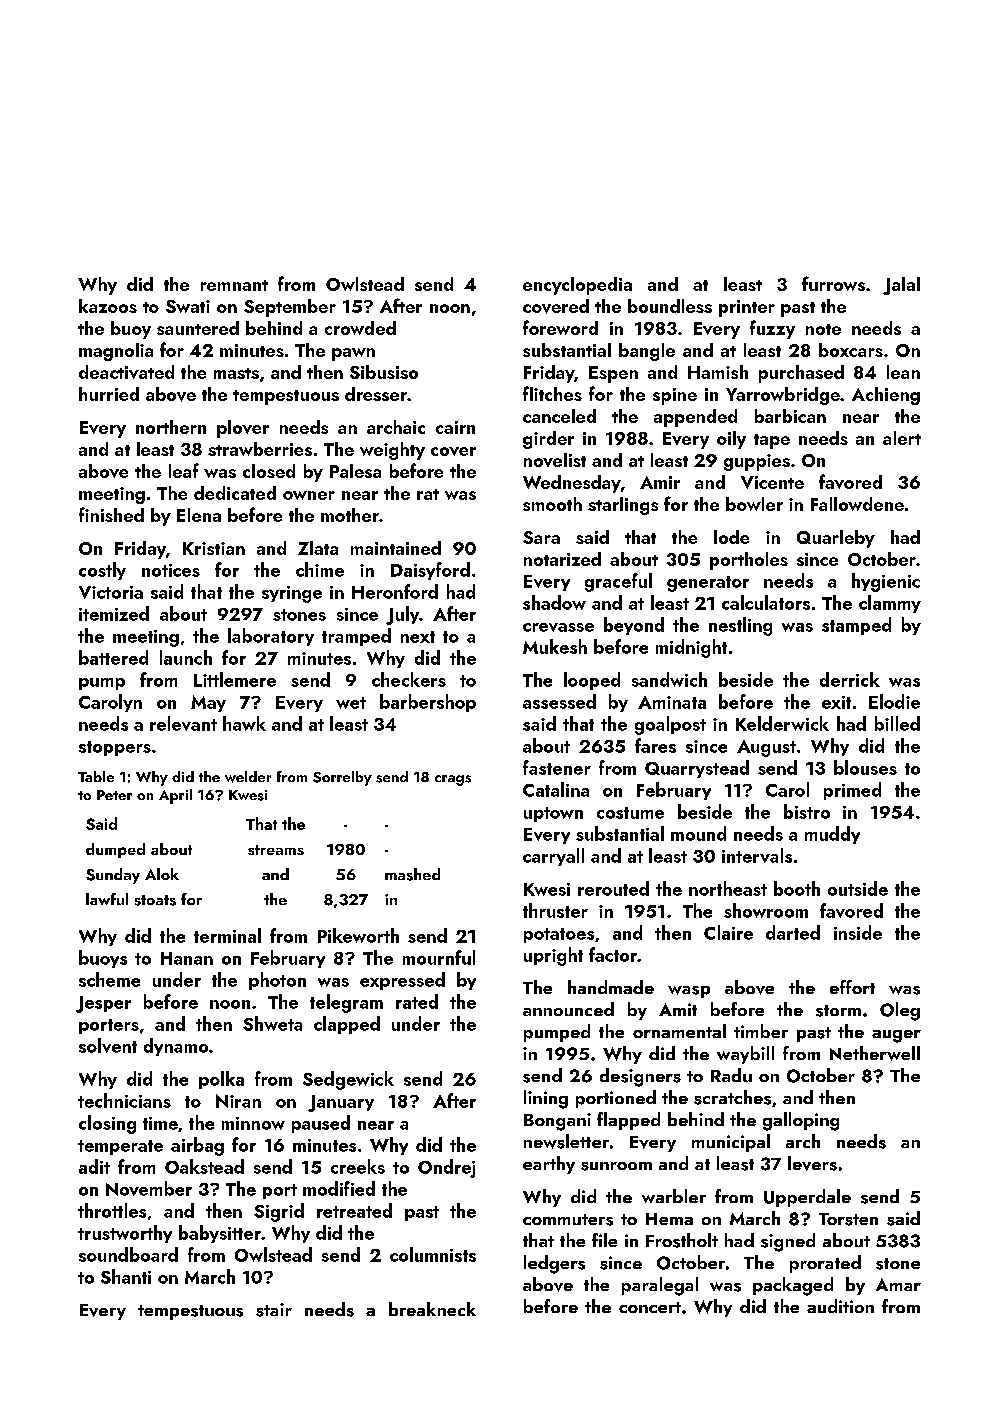 This document has height=1419, width=999. Describe the element at coordinates (109, 979) in the document. I see `scheme` at that location.
